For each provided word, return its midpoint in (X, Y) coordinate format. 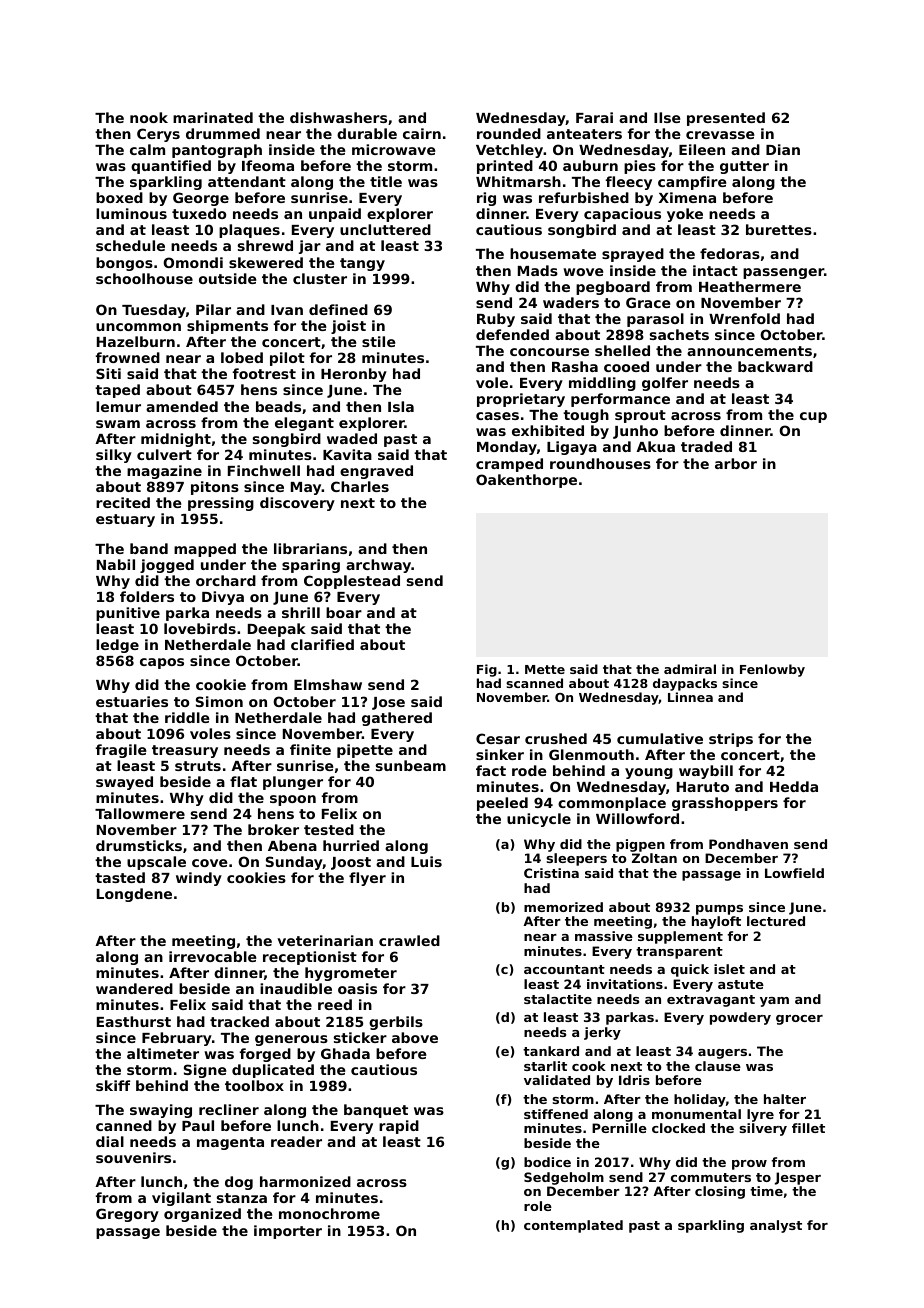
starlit (545, 1066)
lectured (776, 921)
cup (813, 417)
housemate (553, 253)
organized (202, 1215)
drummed (223, 133)
